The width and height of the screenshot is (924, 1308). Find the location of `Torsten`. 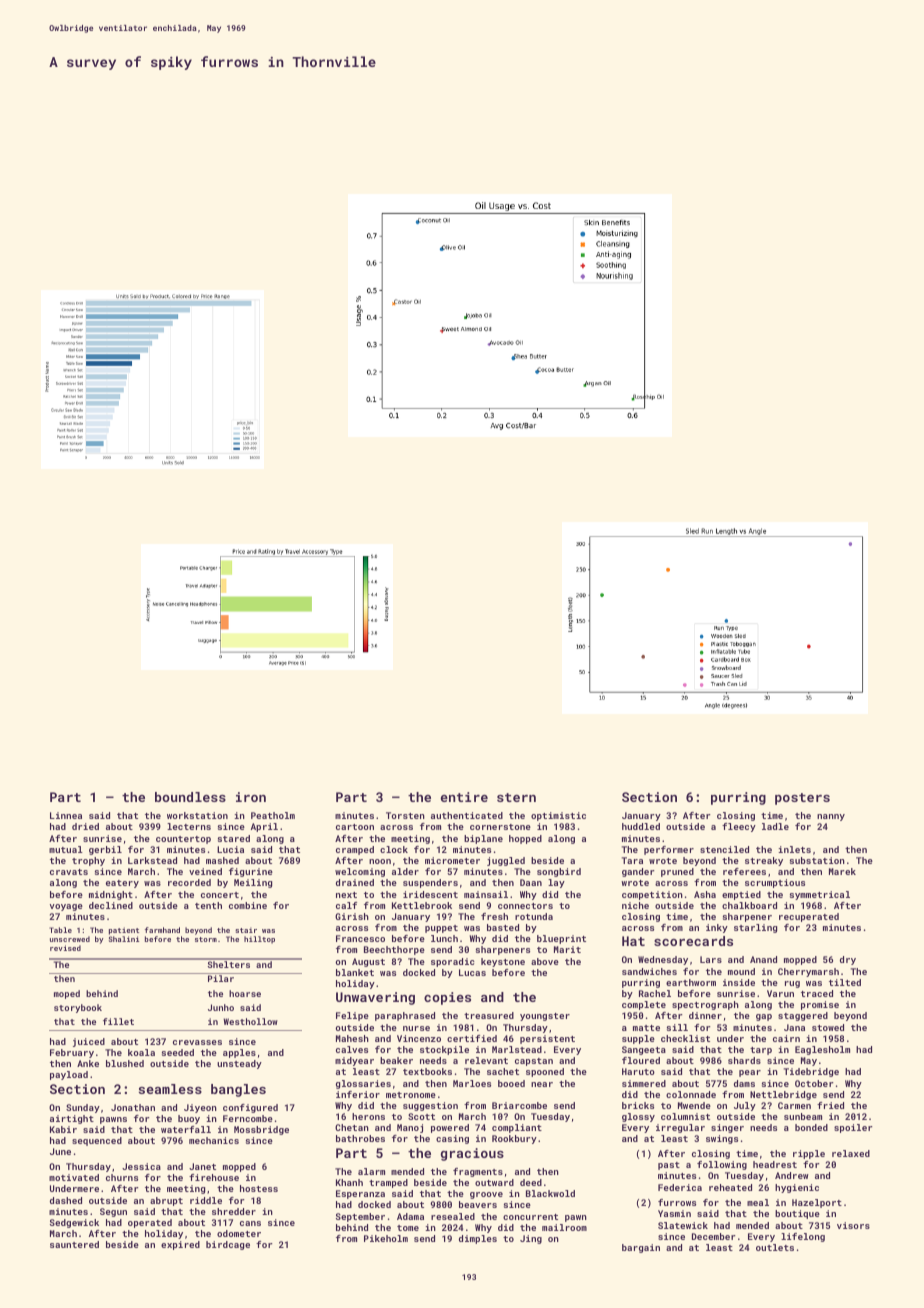

Torsten is located at coordinates (405, 815).
